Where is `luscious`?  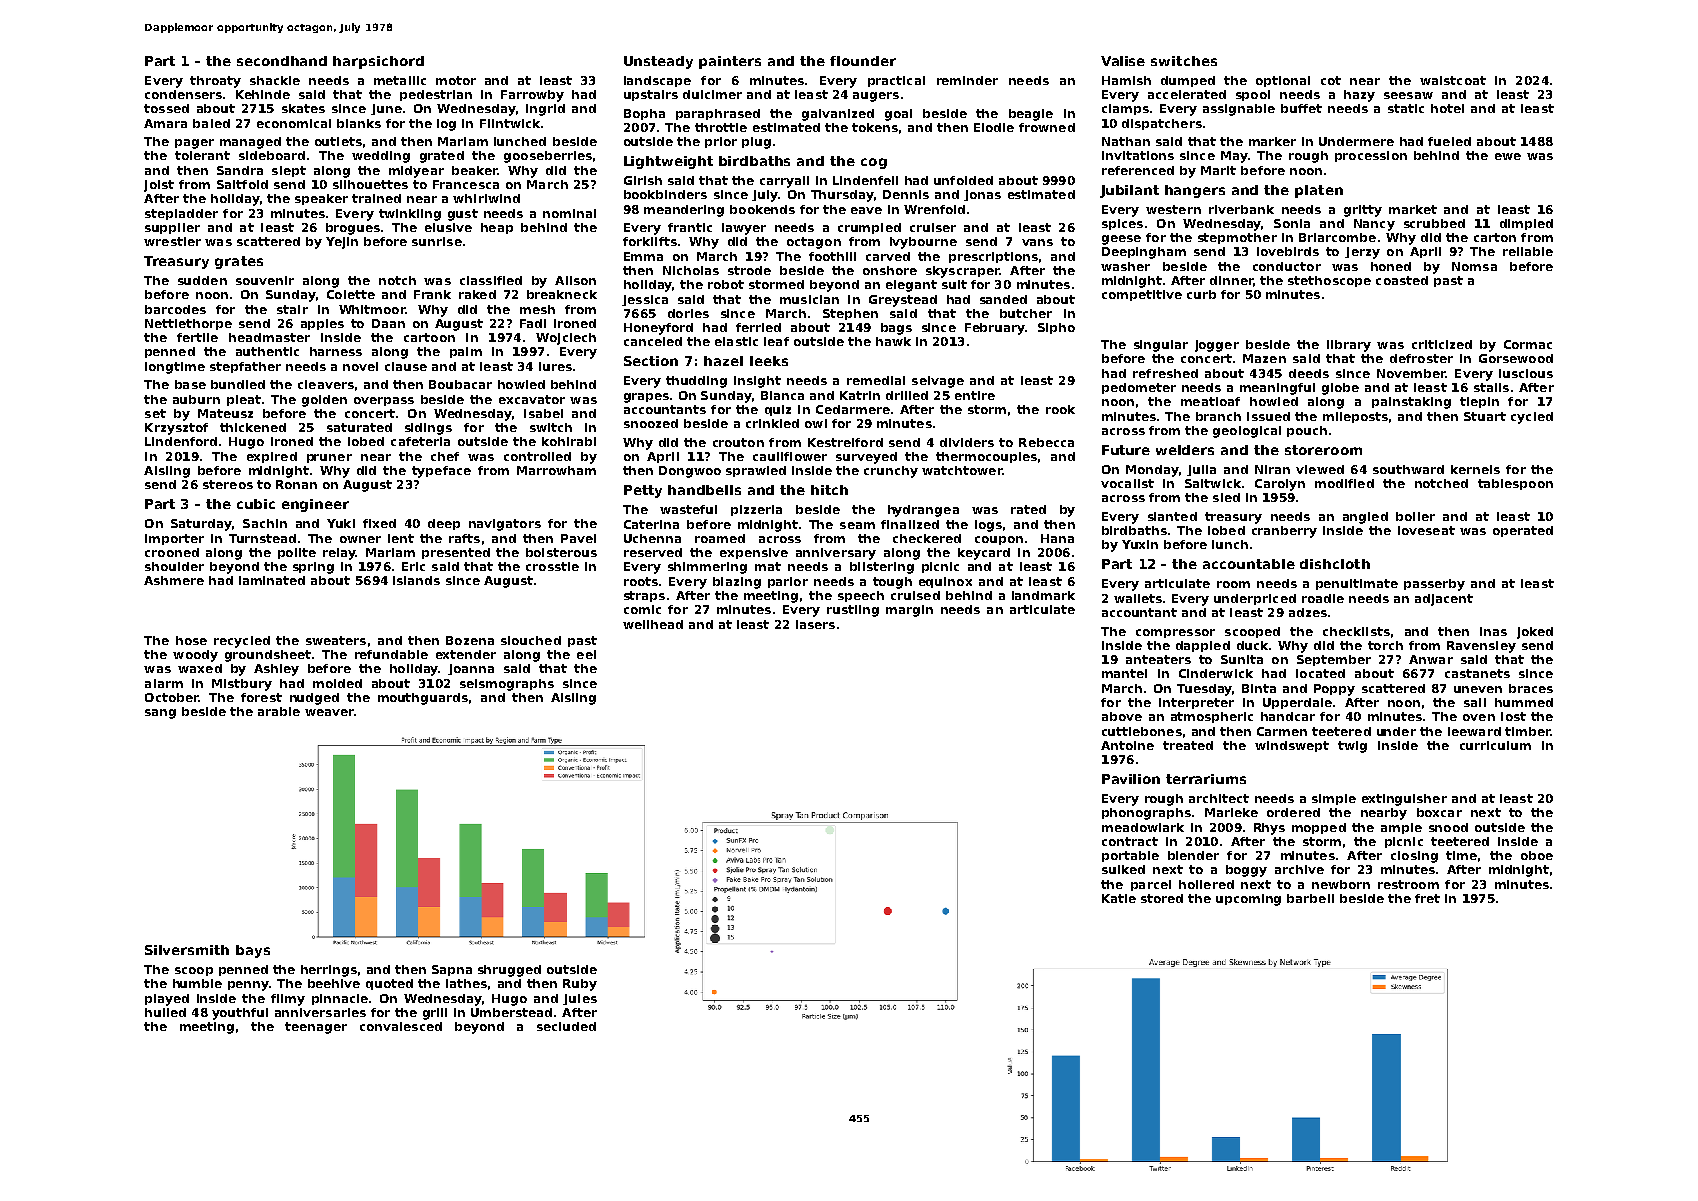 luscious is located at coordinates (1526, 373).
